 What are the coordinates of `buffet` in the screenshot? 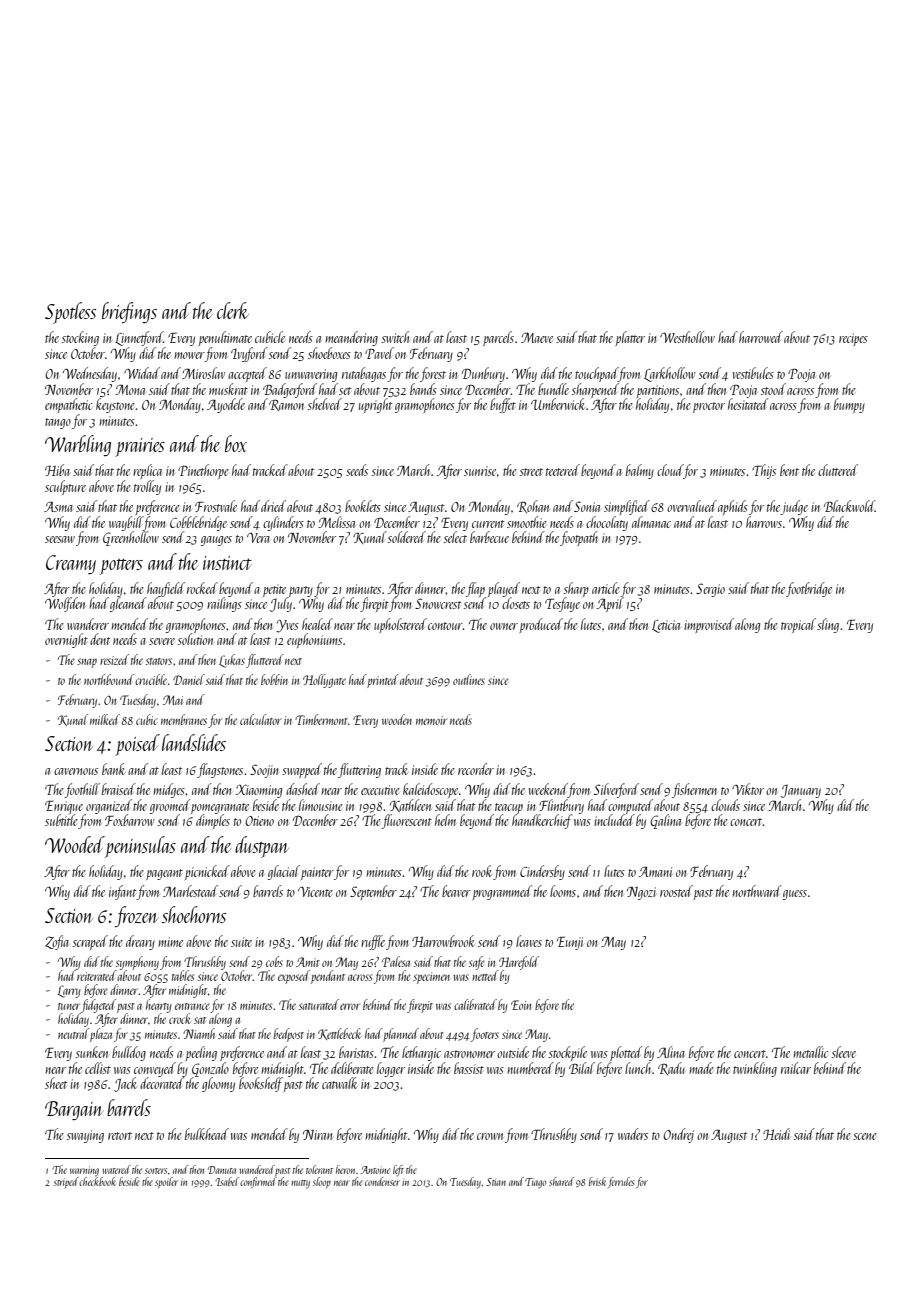 It's located at (503, 405).
